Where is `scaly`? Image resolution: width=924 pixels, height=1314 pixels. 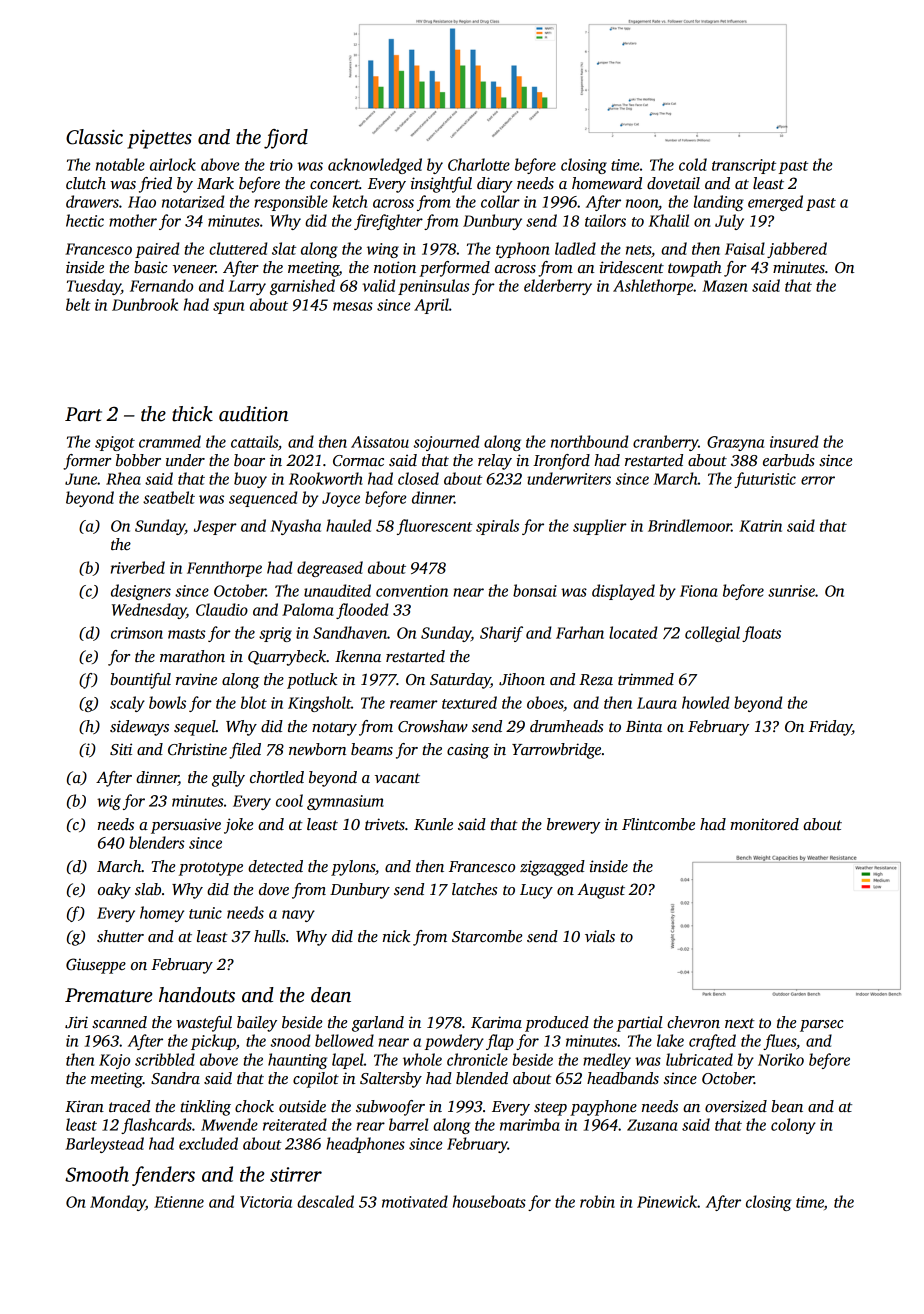
scaly is located at coordinates (127, 704).
